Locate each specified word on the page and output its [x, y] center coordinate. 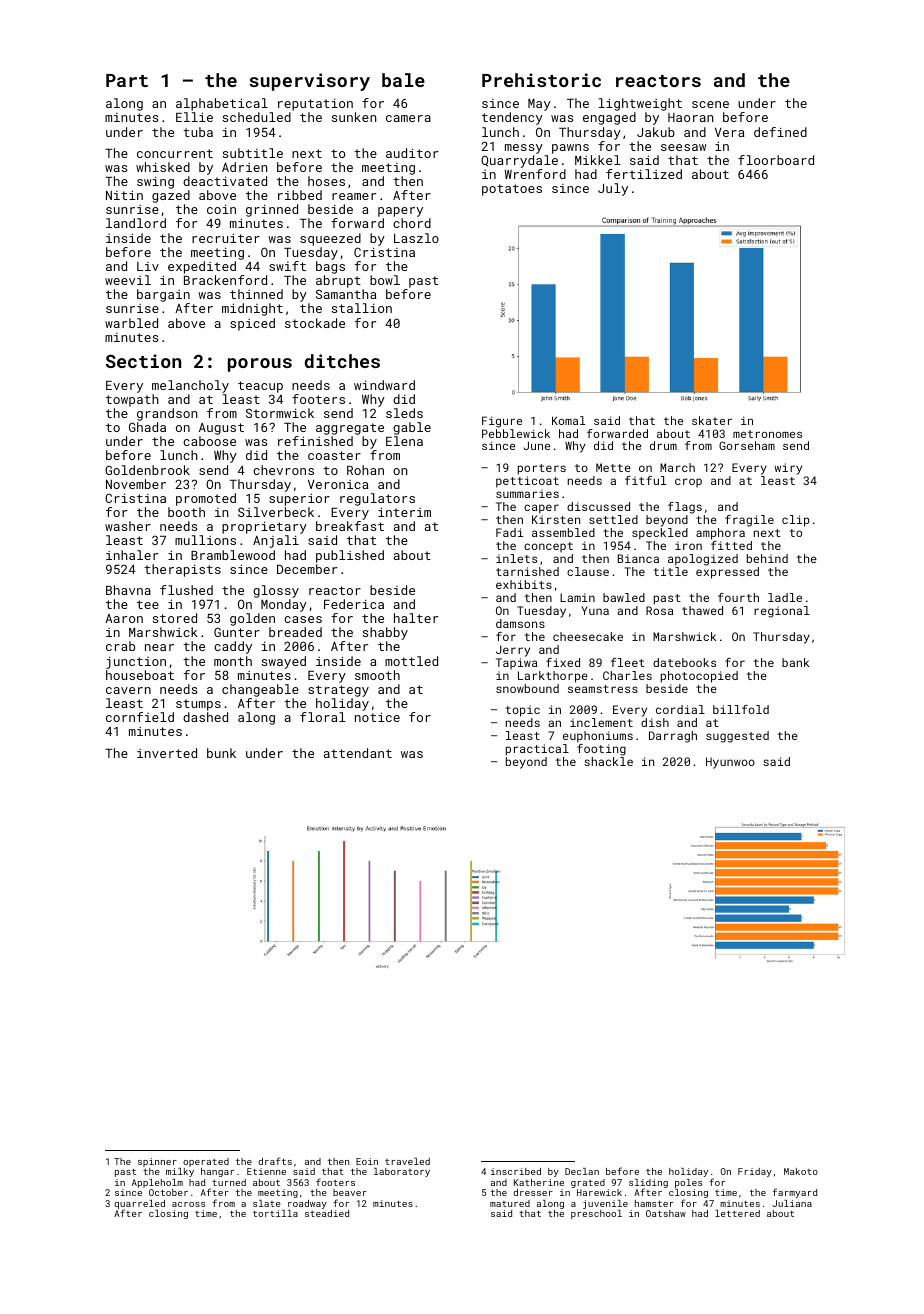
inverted [167, 753]
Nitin [124, 195]
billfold [741, 709]
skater [712, 420]
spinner [157, 1162]
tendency [512, 118]
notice [377, 717]
